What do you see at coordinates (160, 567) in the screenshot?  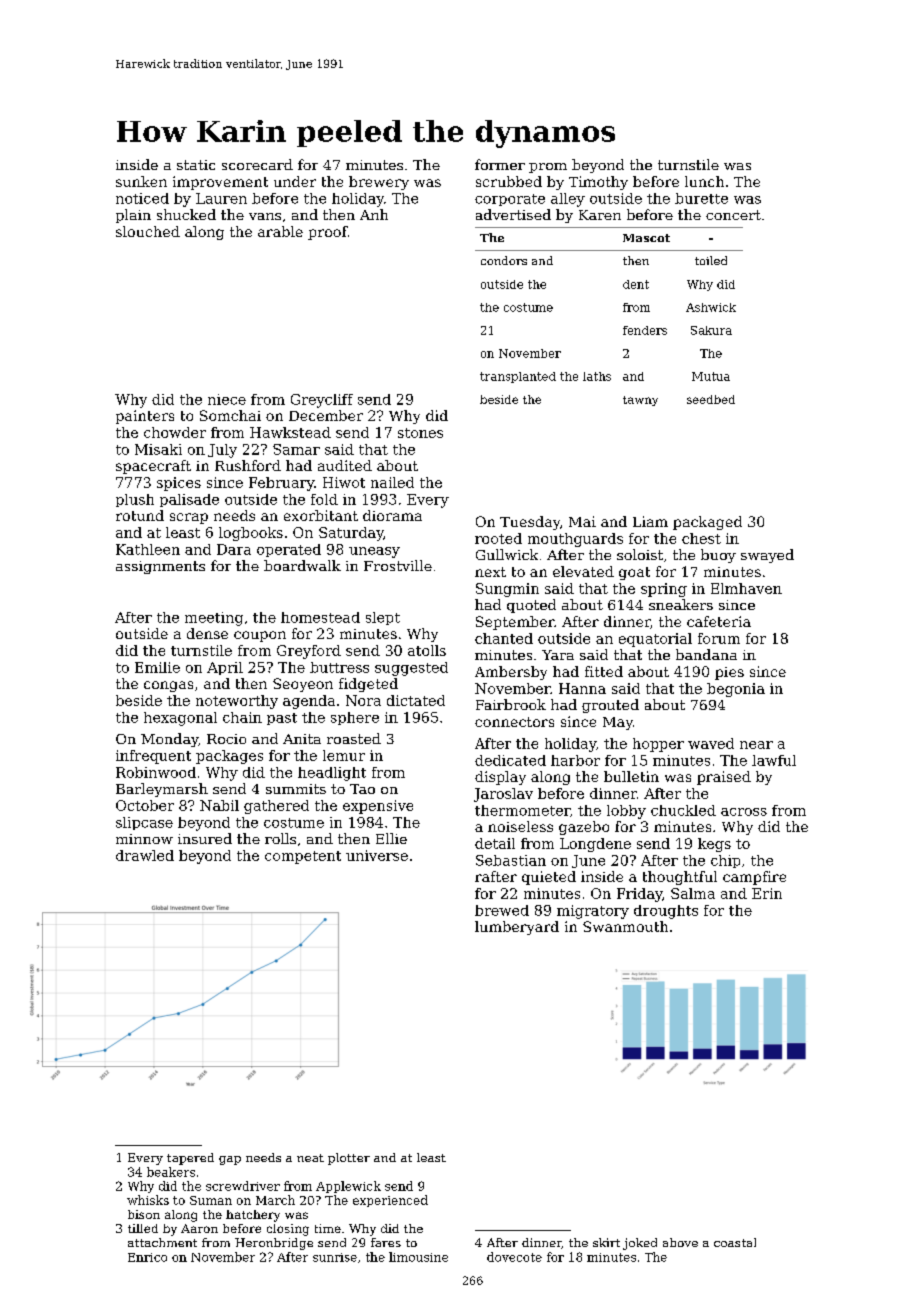 I see `assignments` at bounding box center [160, 567].
